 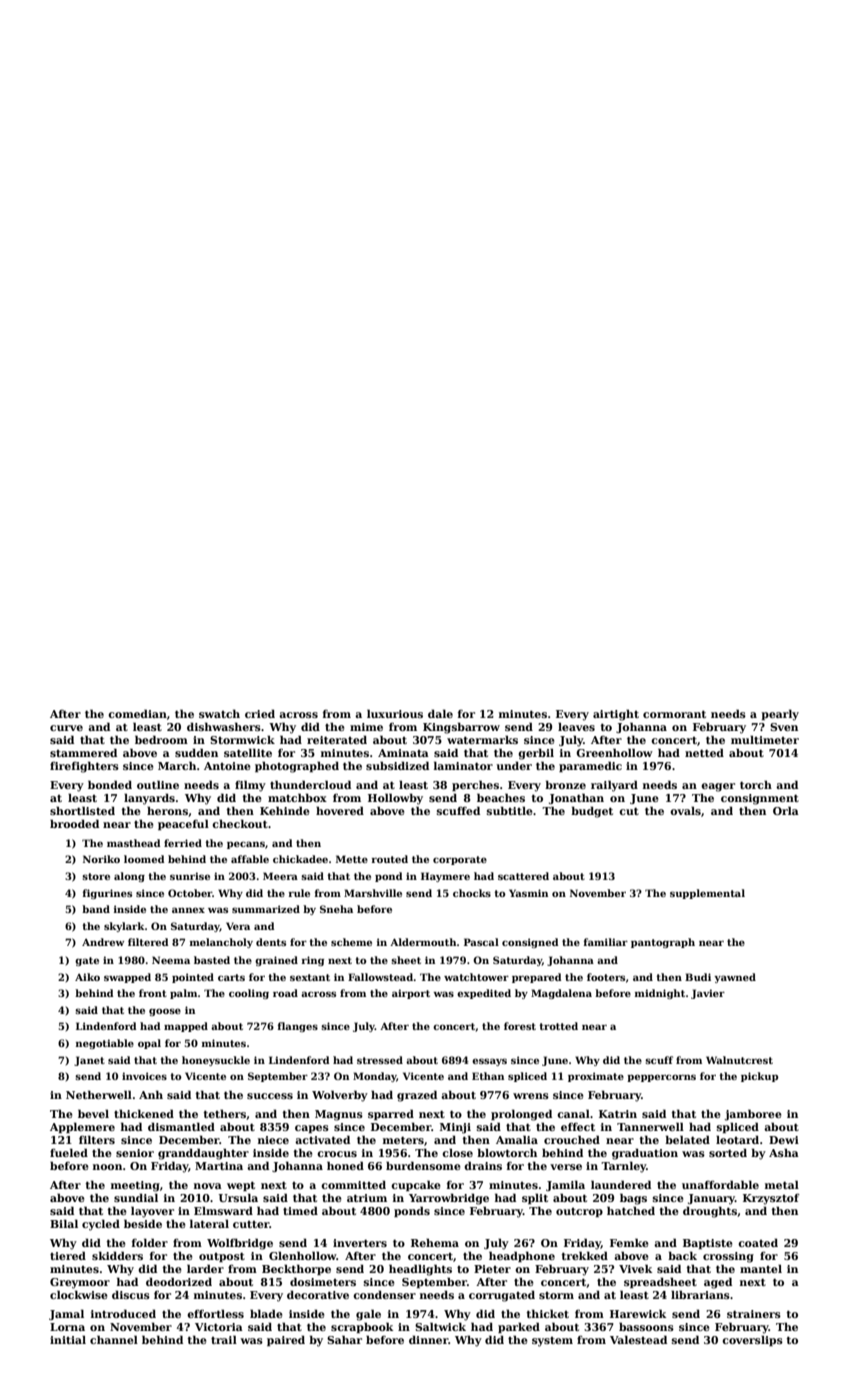 I want to click on airtight, so click(x=616, y=715).
